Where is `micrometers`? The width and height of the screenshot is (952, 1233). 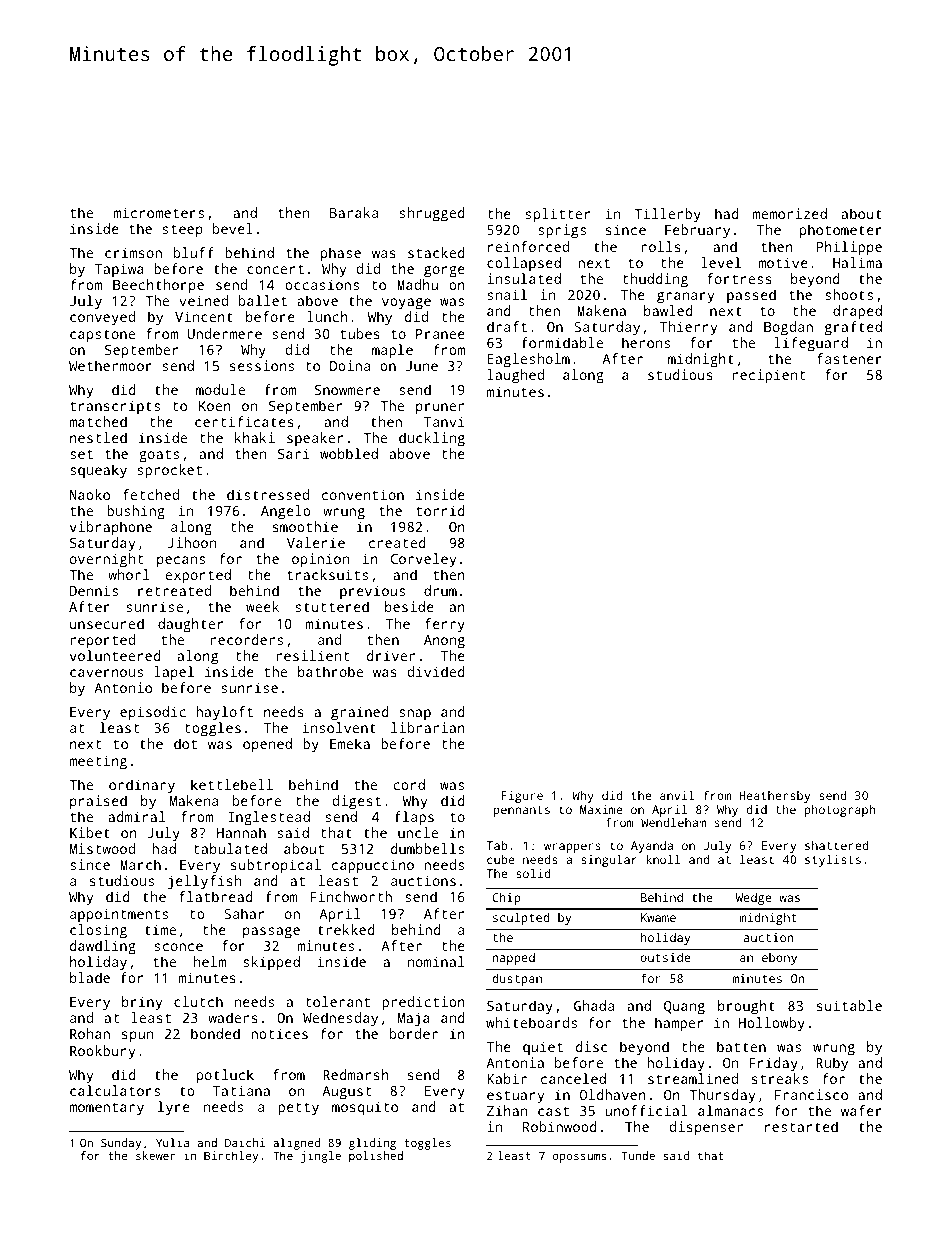 micrometers is located at coordinates (158, 212).
